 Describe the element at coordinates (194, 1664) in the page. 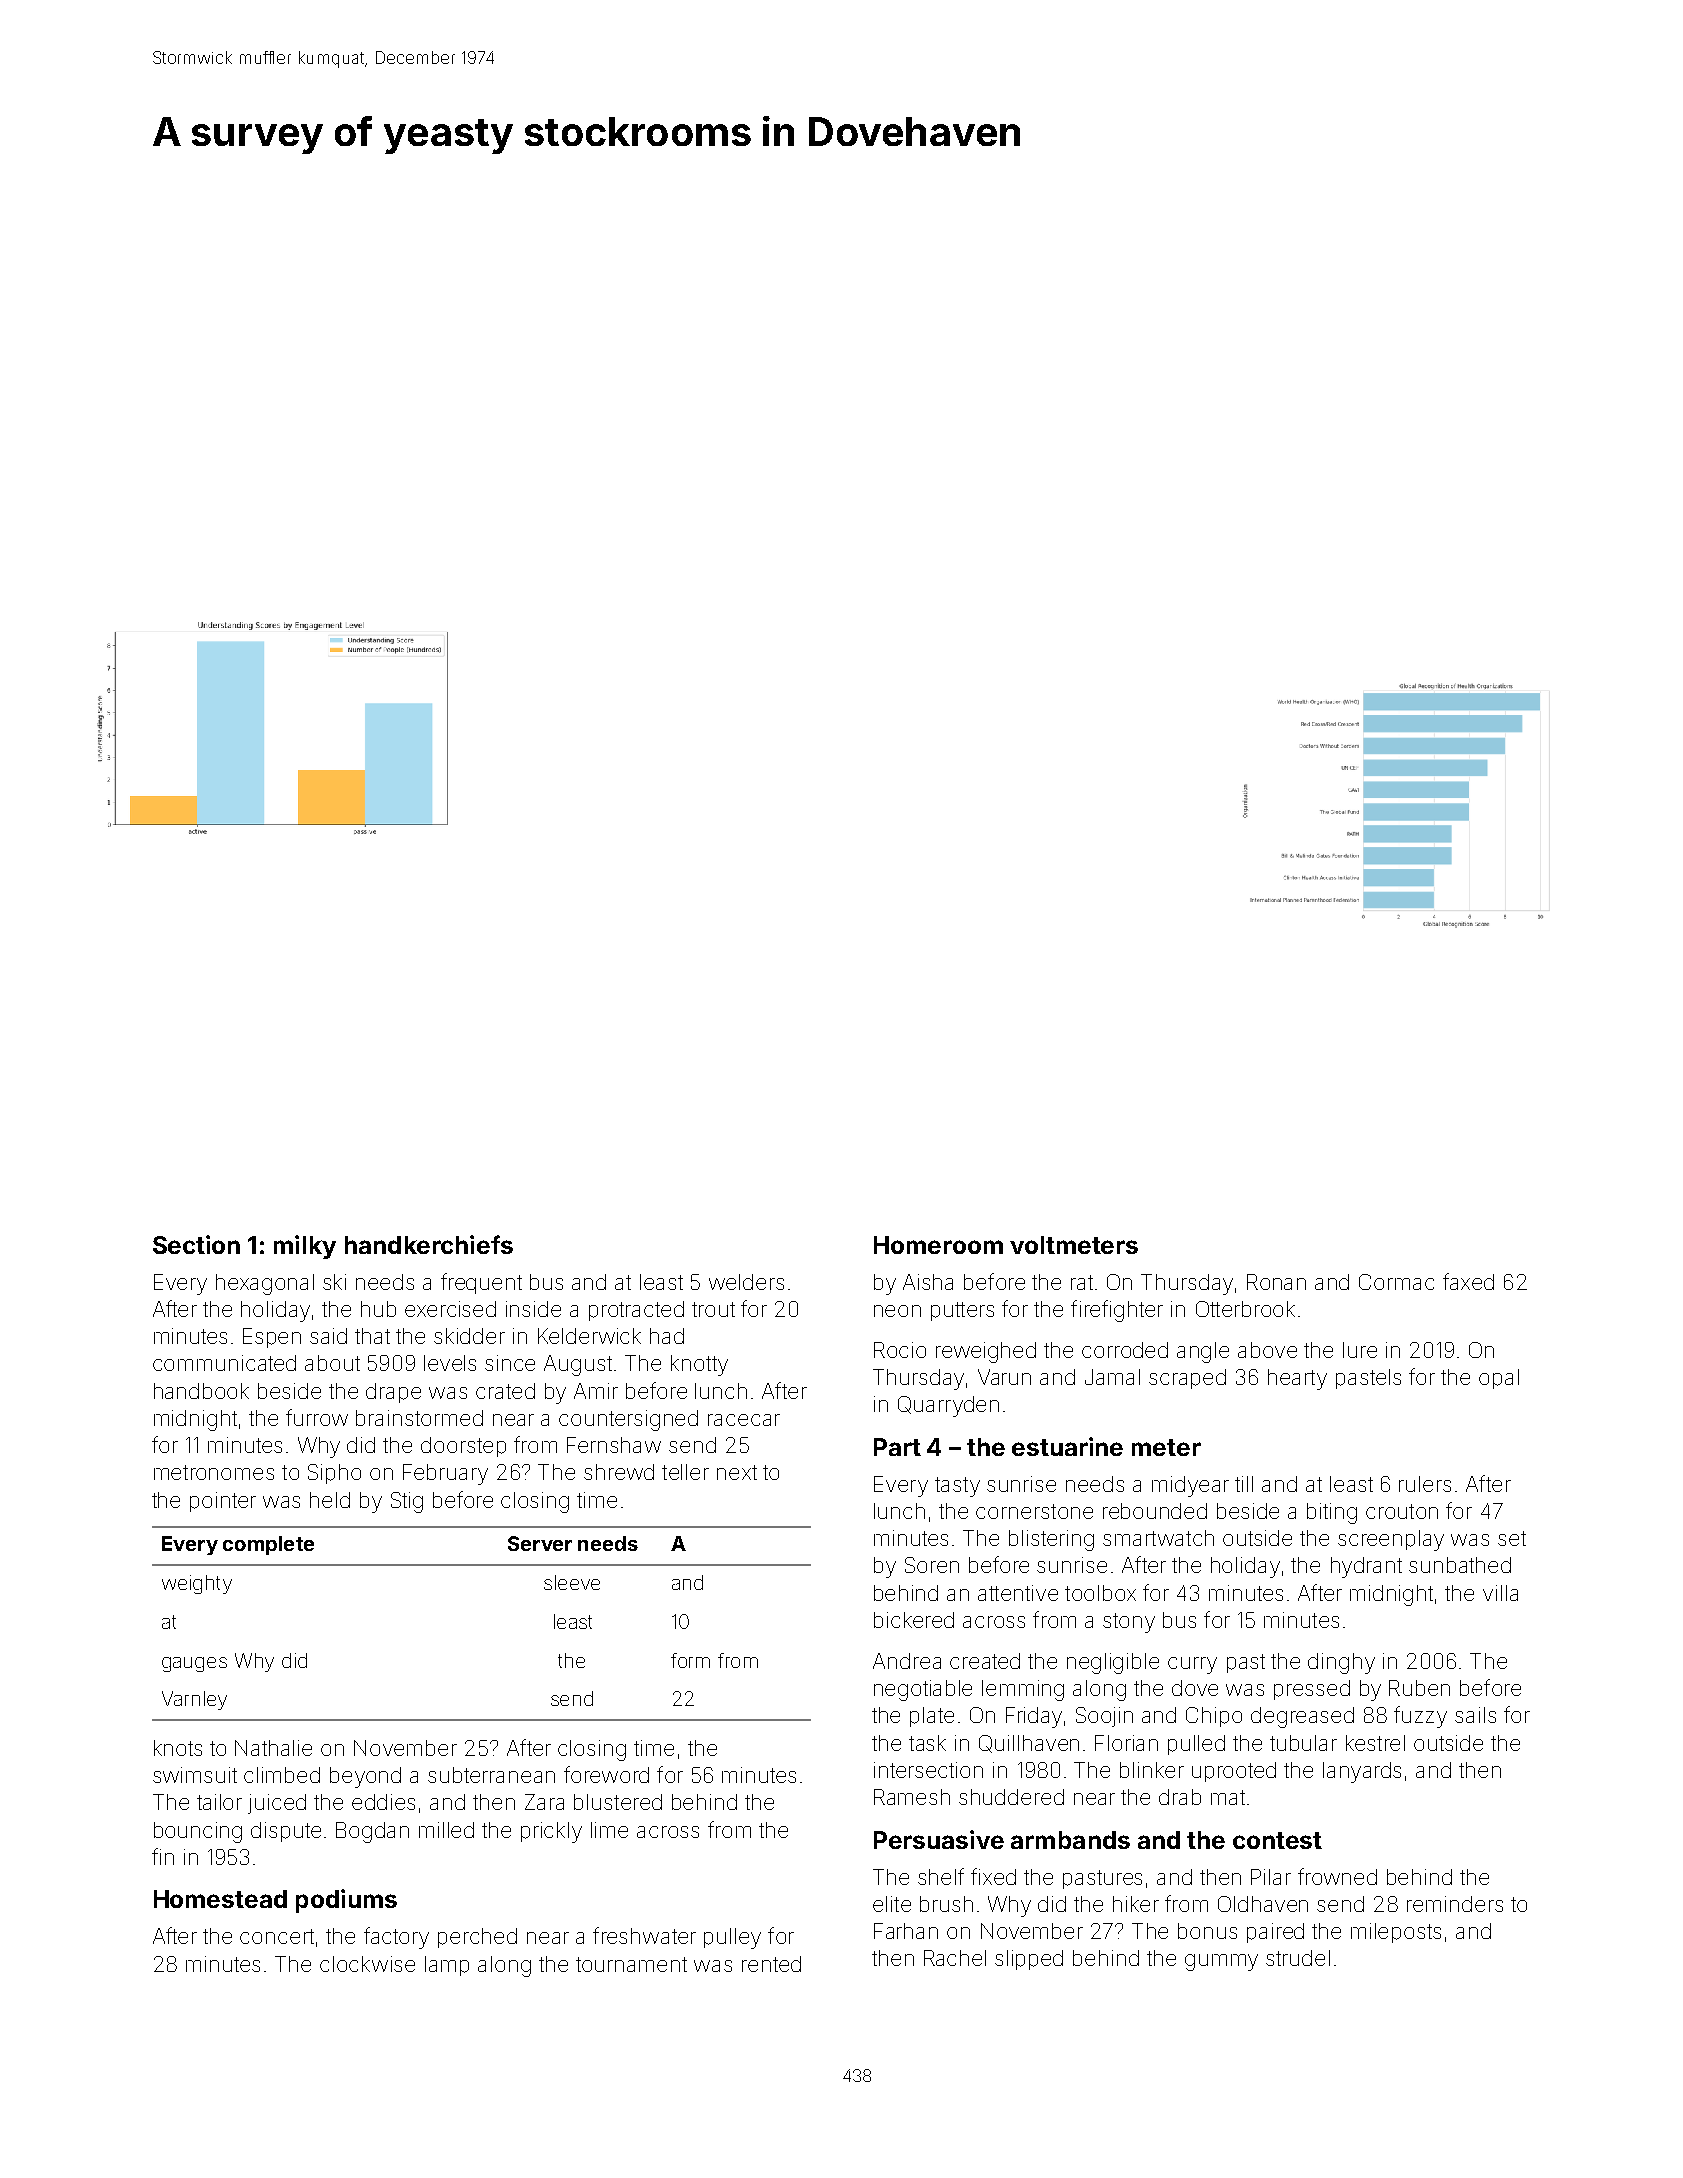

I see `gauges` at that location.
